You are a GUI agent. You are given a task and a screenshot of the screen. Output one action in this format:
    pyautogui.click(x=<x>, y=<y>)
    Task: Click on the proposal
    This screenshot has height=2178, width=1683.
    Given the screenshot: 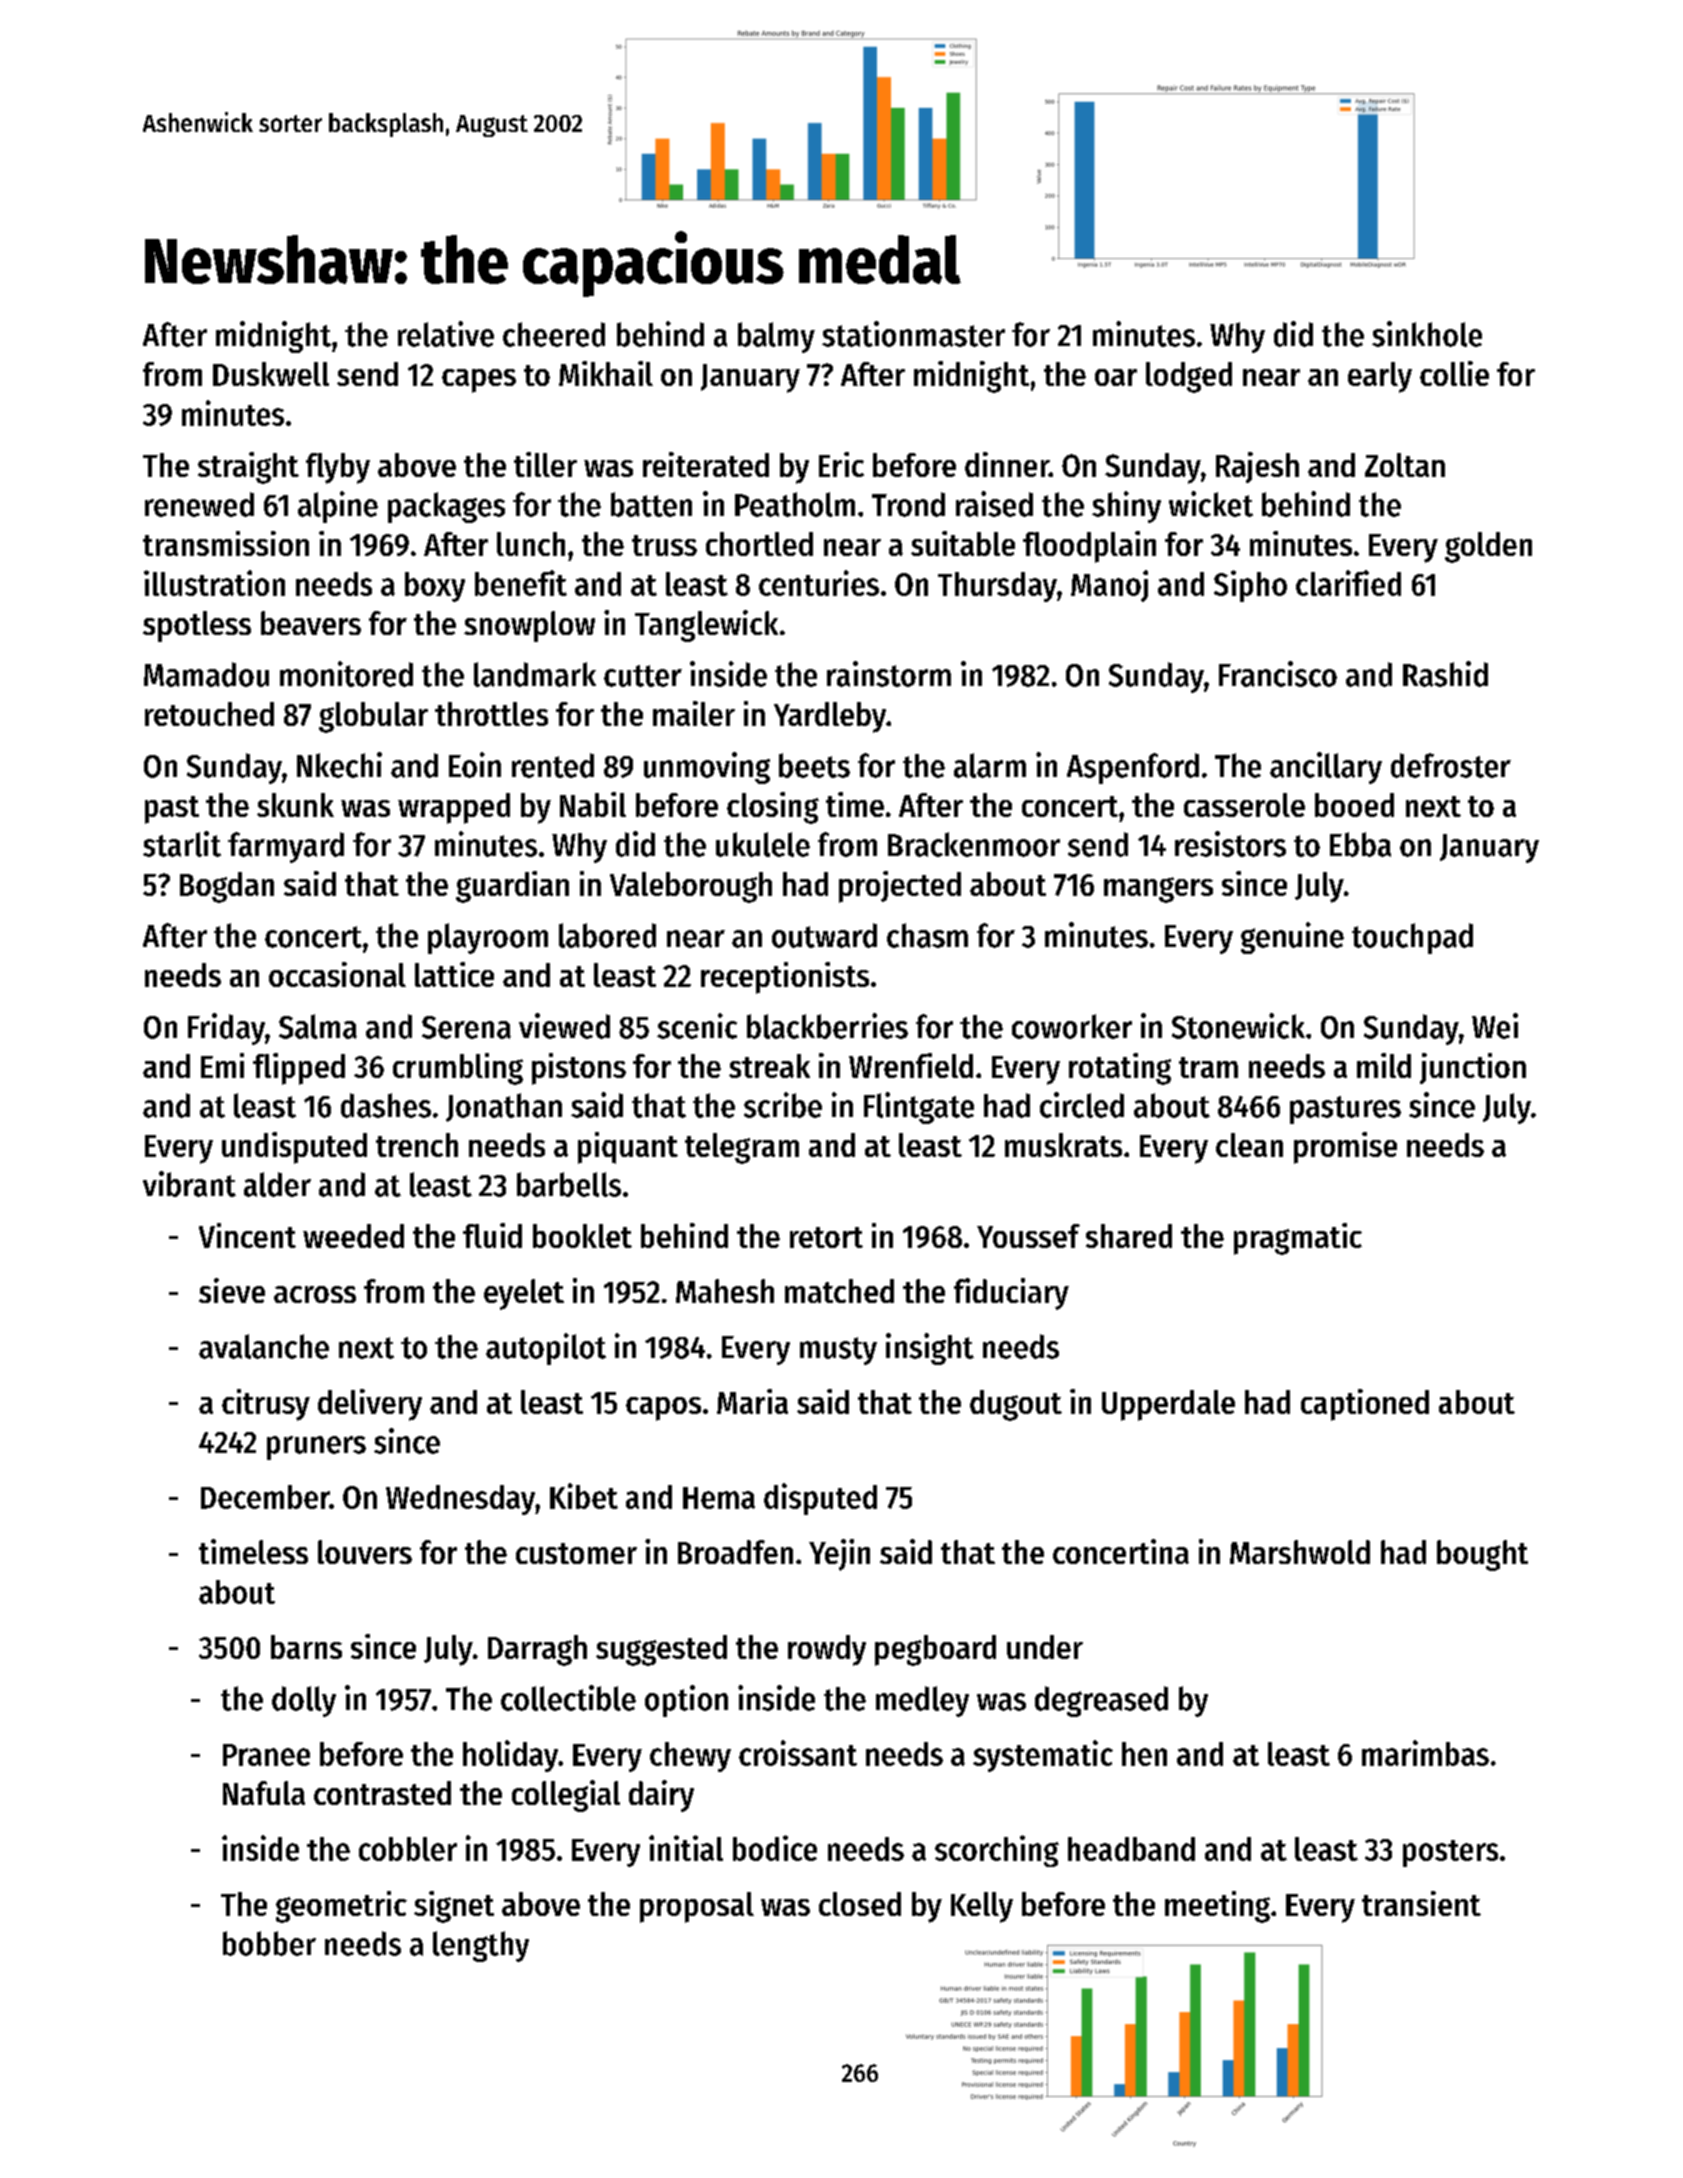 What is the action you would take?
    pyautogui.click(x=697, y=1907)
